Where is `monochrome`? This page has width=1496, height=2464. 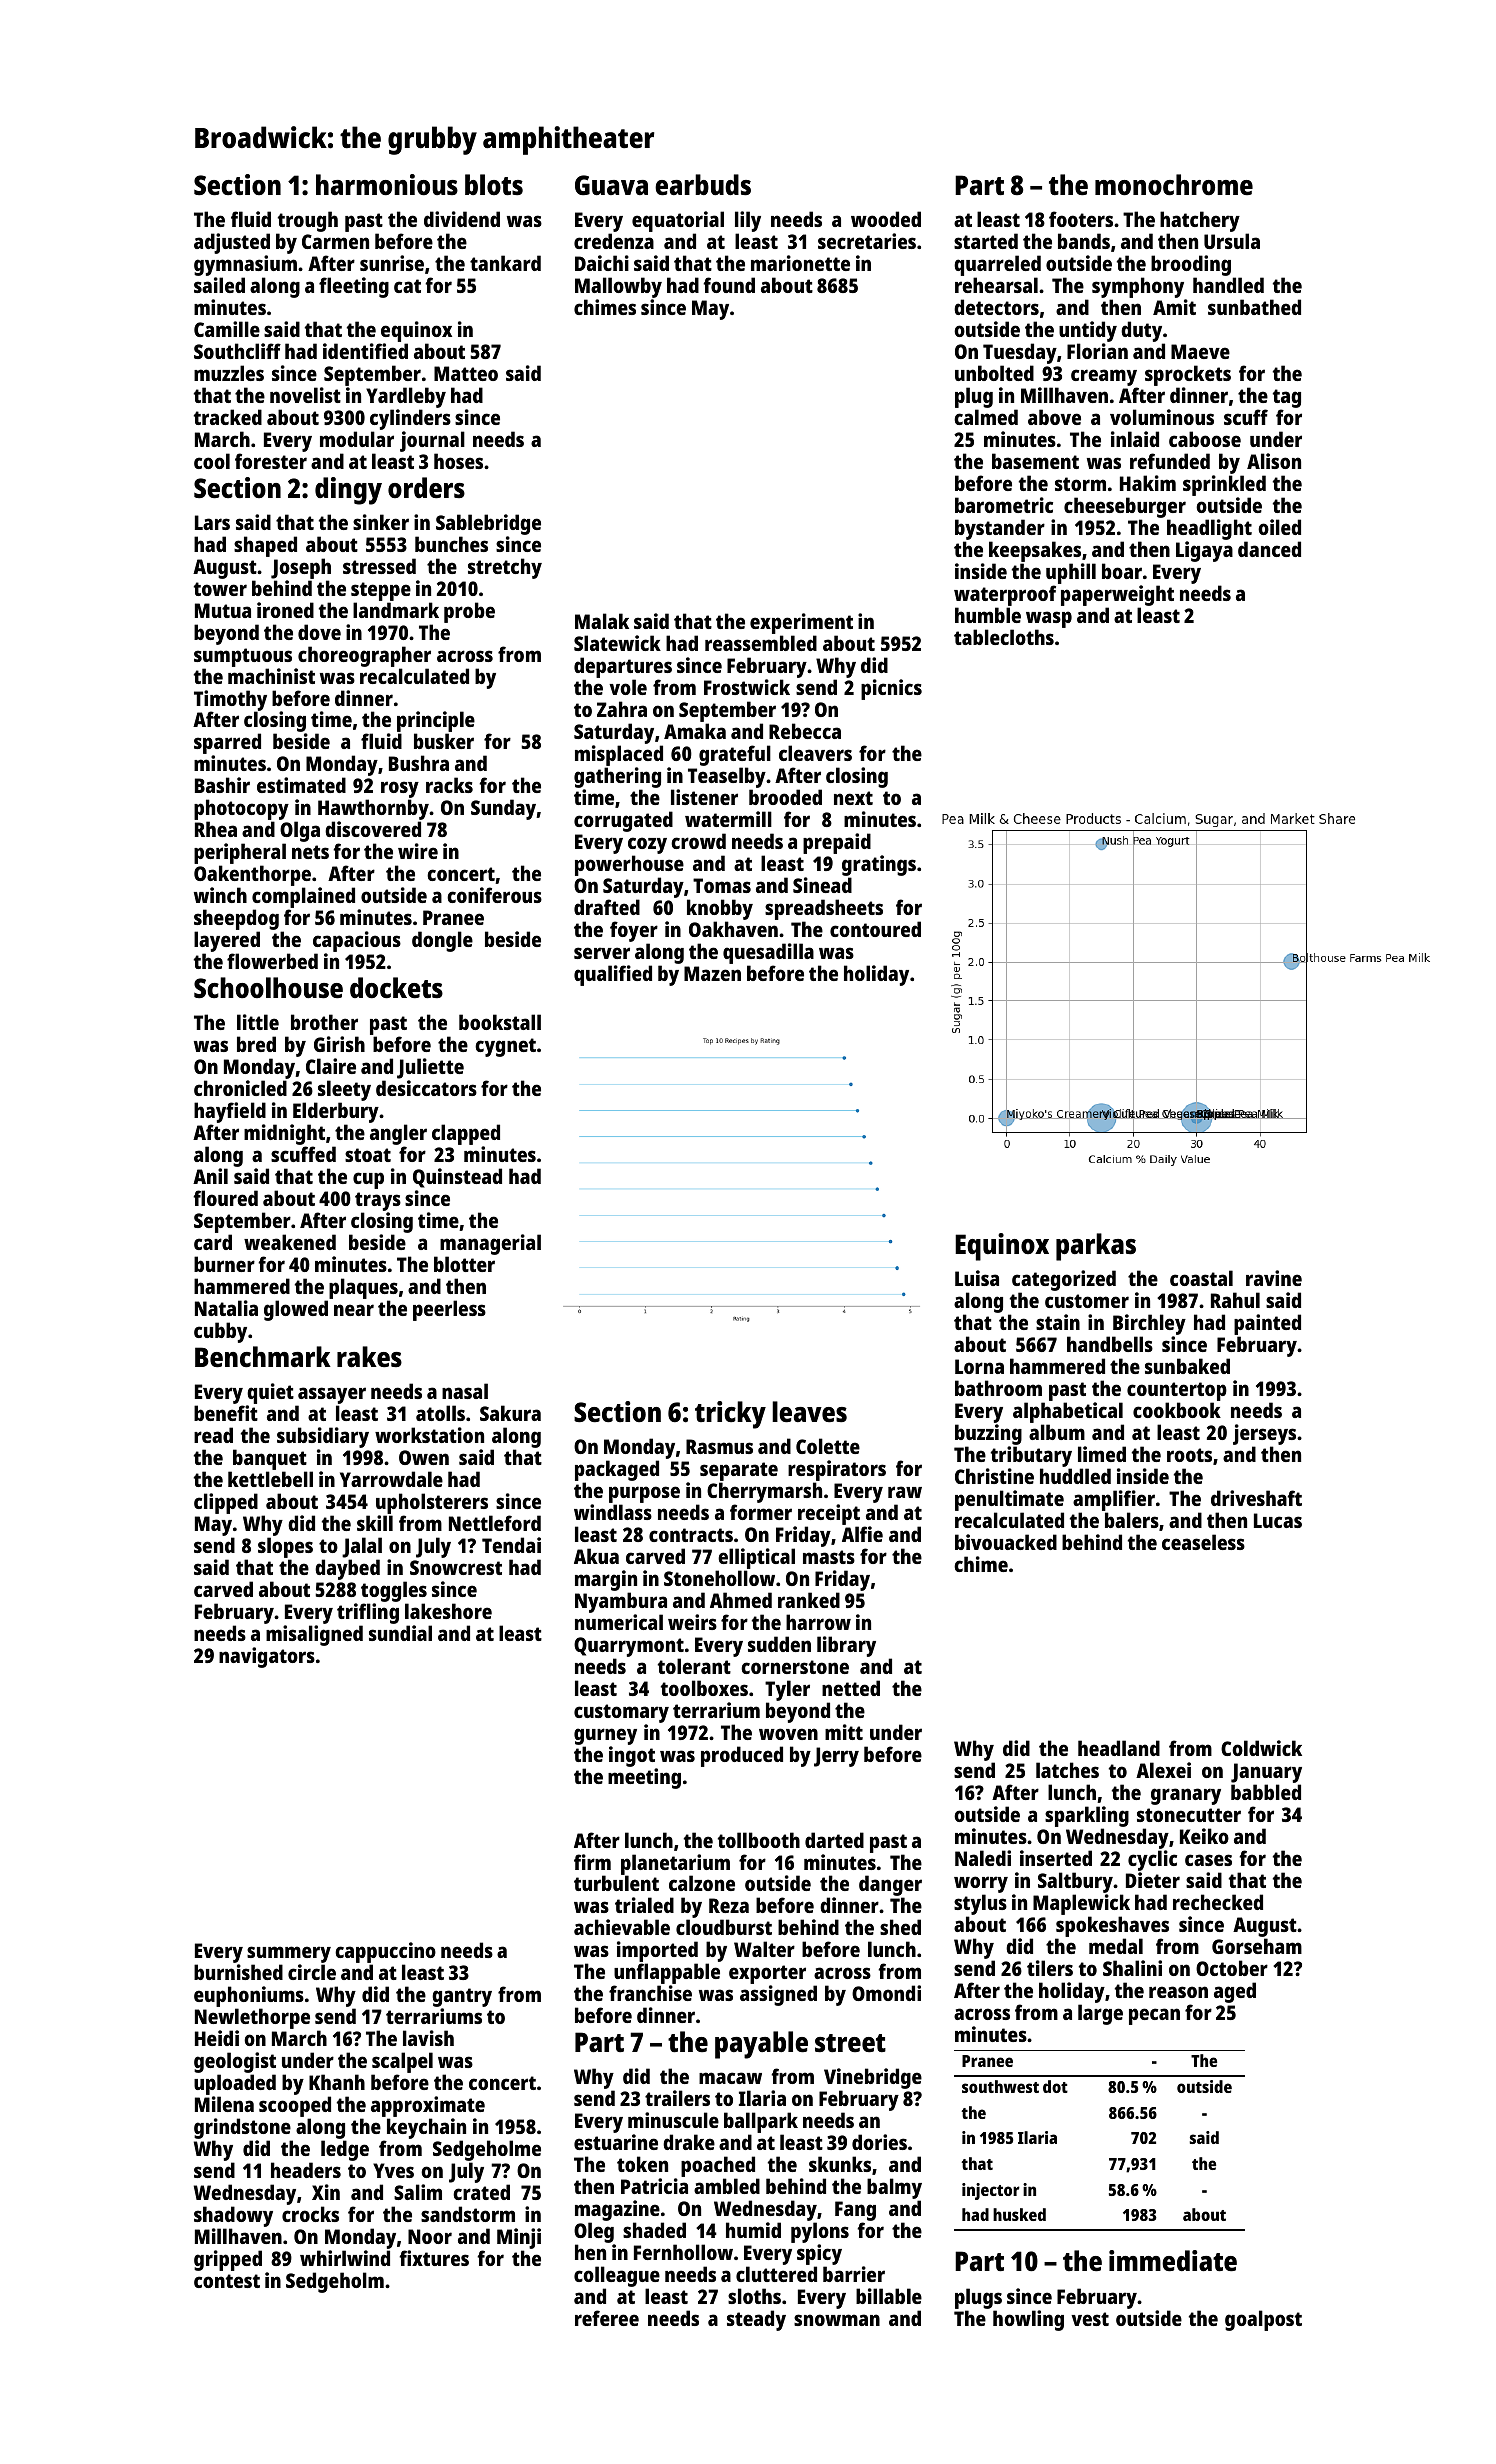
monochrome is located at coordinates (1174, 185).
